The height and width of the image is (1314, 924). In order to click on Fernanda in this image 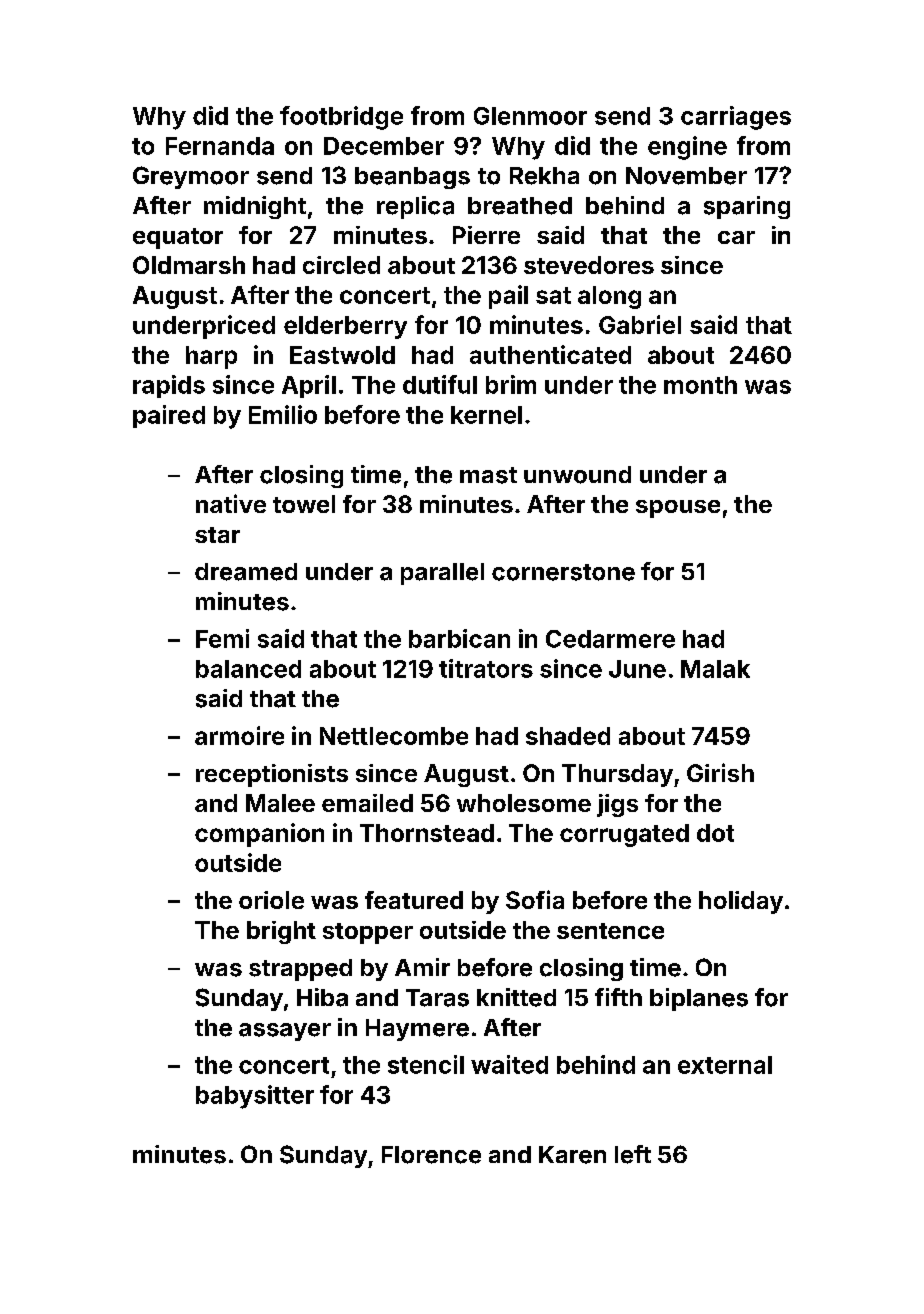, I will do `click(220, 146)`.
